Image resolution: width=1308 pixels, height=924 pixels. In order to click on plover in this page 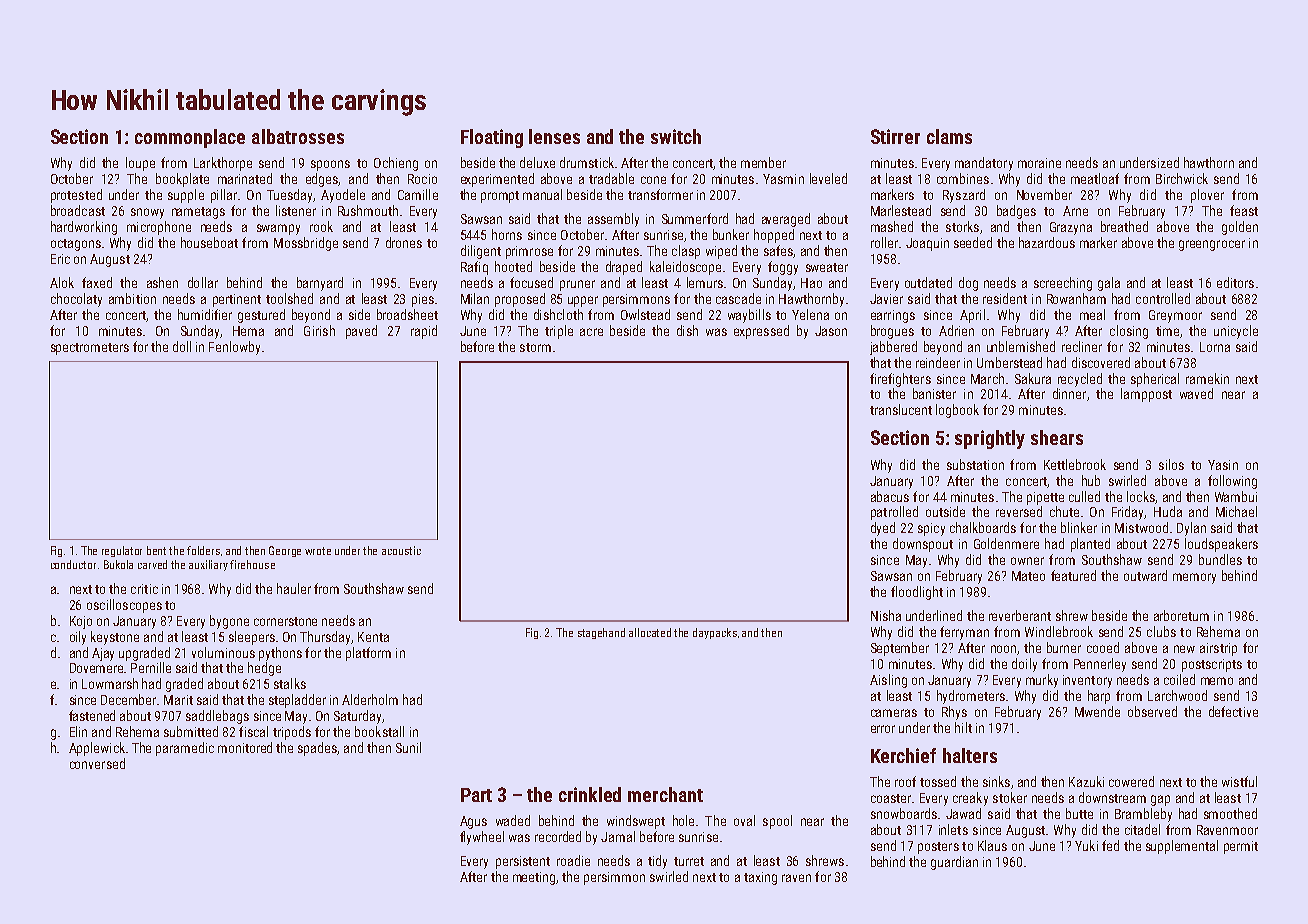, I will do `click(1207, 196)`.
